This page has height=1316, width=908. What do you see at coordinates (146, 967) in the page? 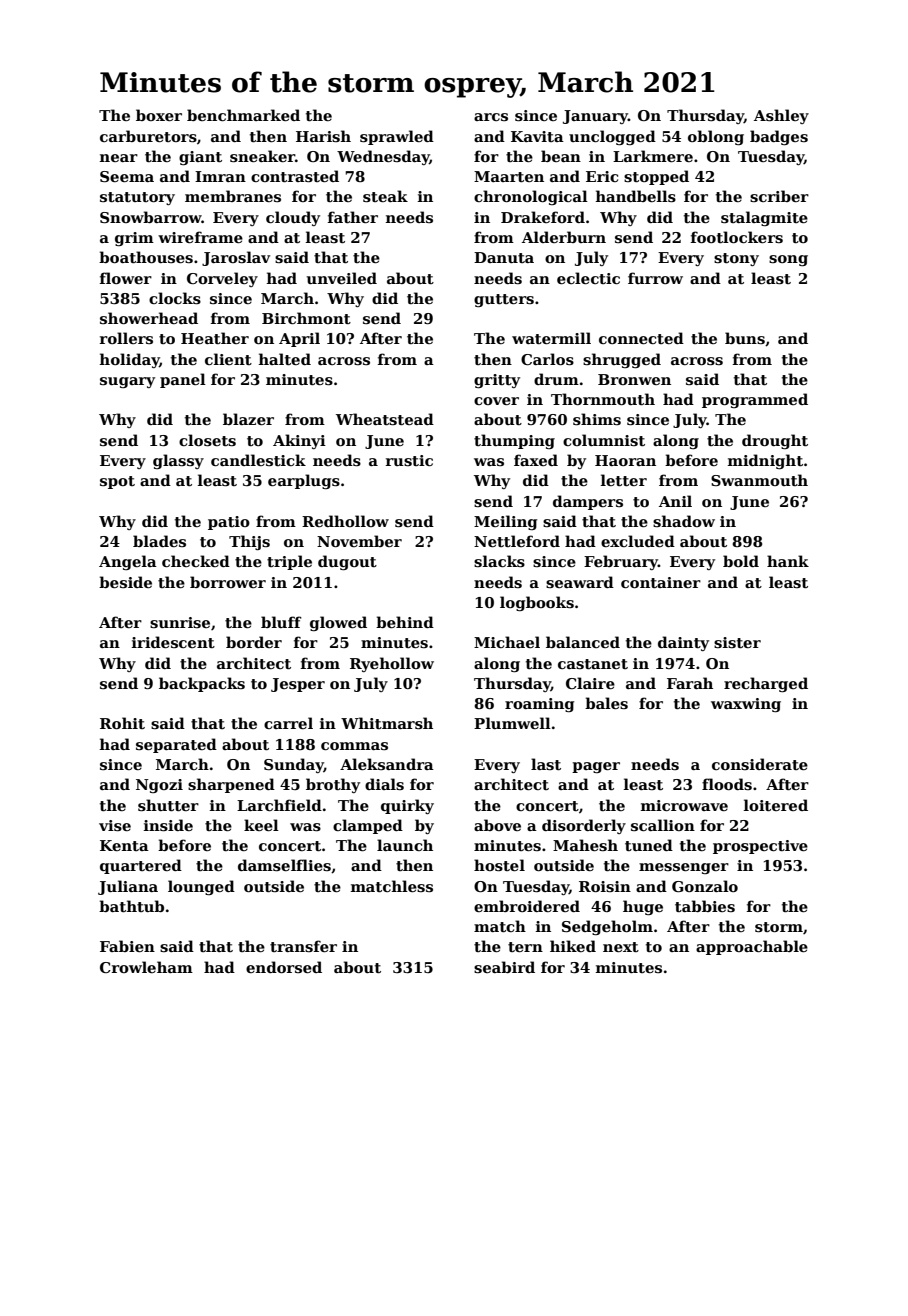
I see `Crowleham` at bounding box center [146, 967].
